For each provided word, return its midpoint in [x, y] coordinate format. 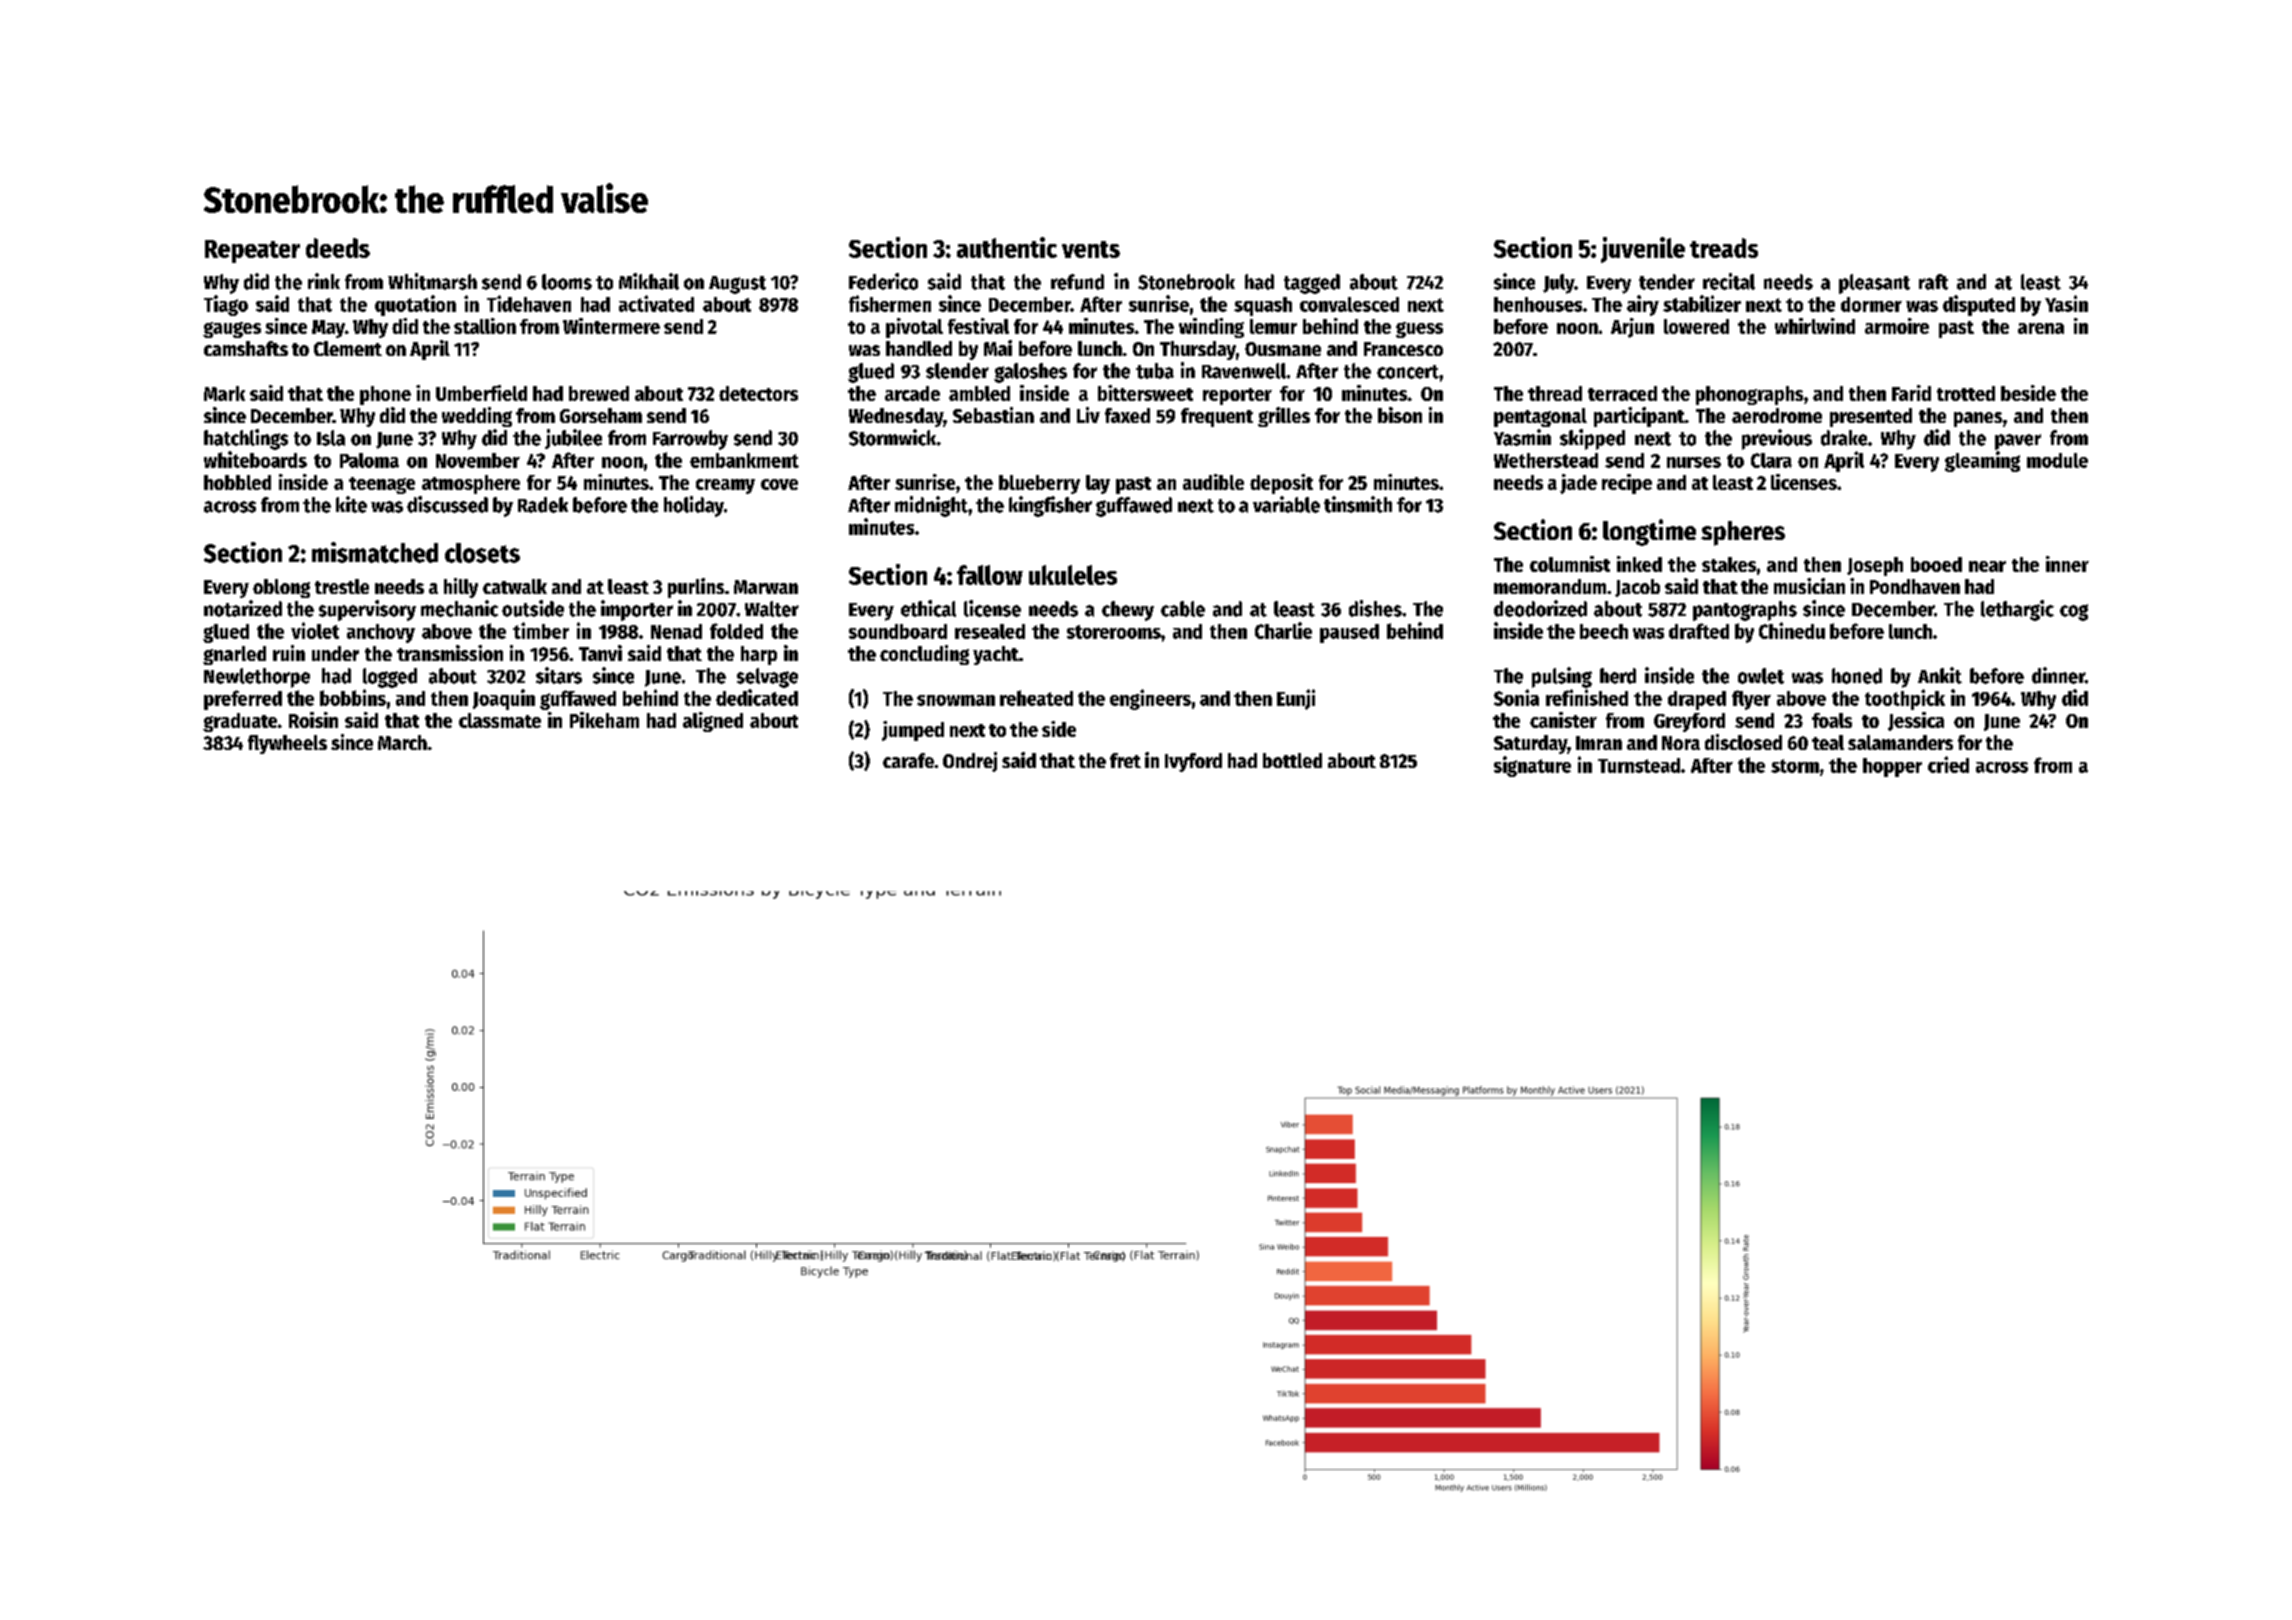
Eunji [1296, 699]
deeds [338, 248]
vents [1091, 249]
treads [1724, 248]
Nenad [676, 631]
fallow [990, 575]
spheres [1743, 533]
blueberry [1039, 484]
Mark [224, 393]
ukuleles [1073, 575]
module [2057, 460]
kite [351, 504]
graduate [240, 722]
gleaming [1982, 461]
